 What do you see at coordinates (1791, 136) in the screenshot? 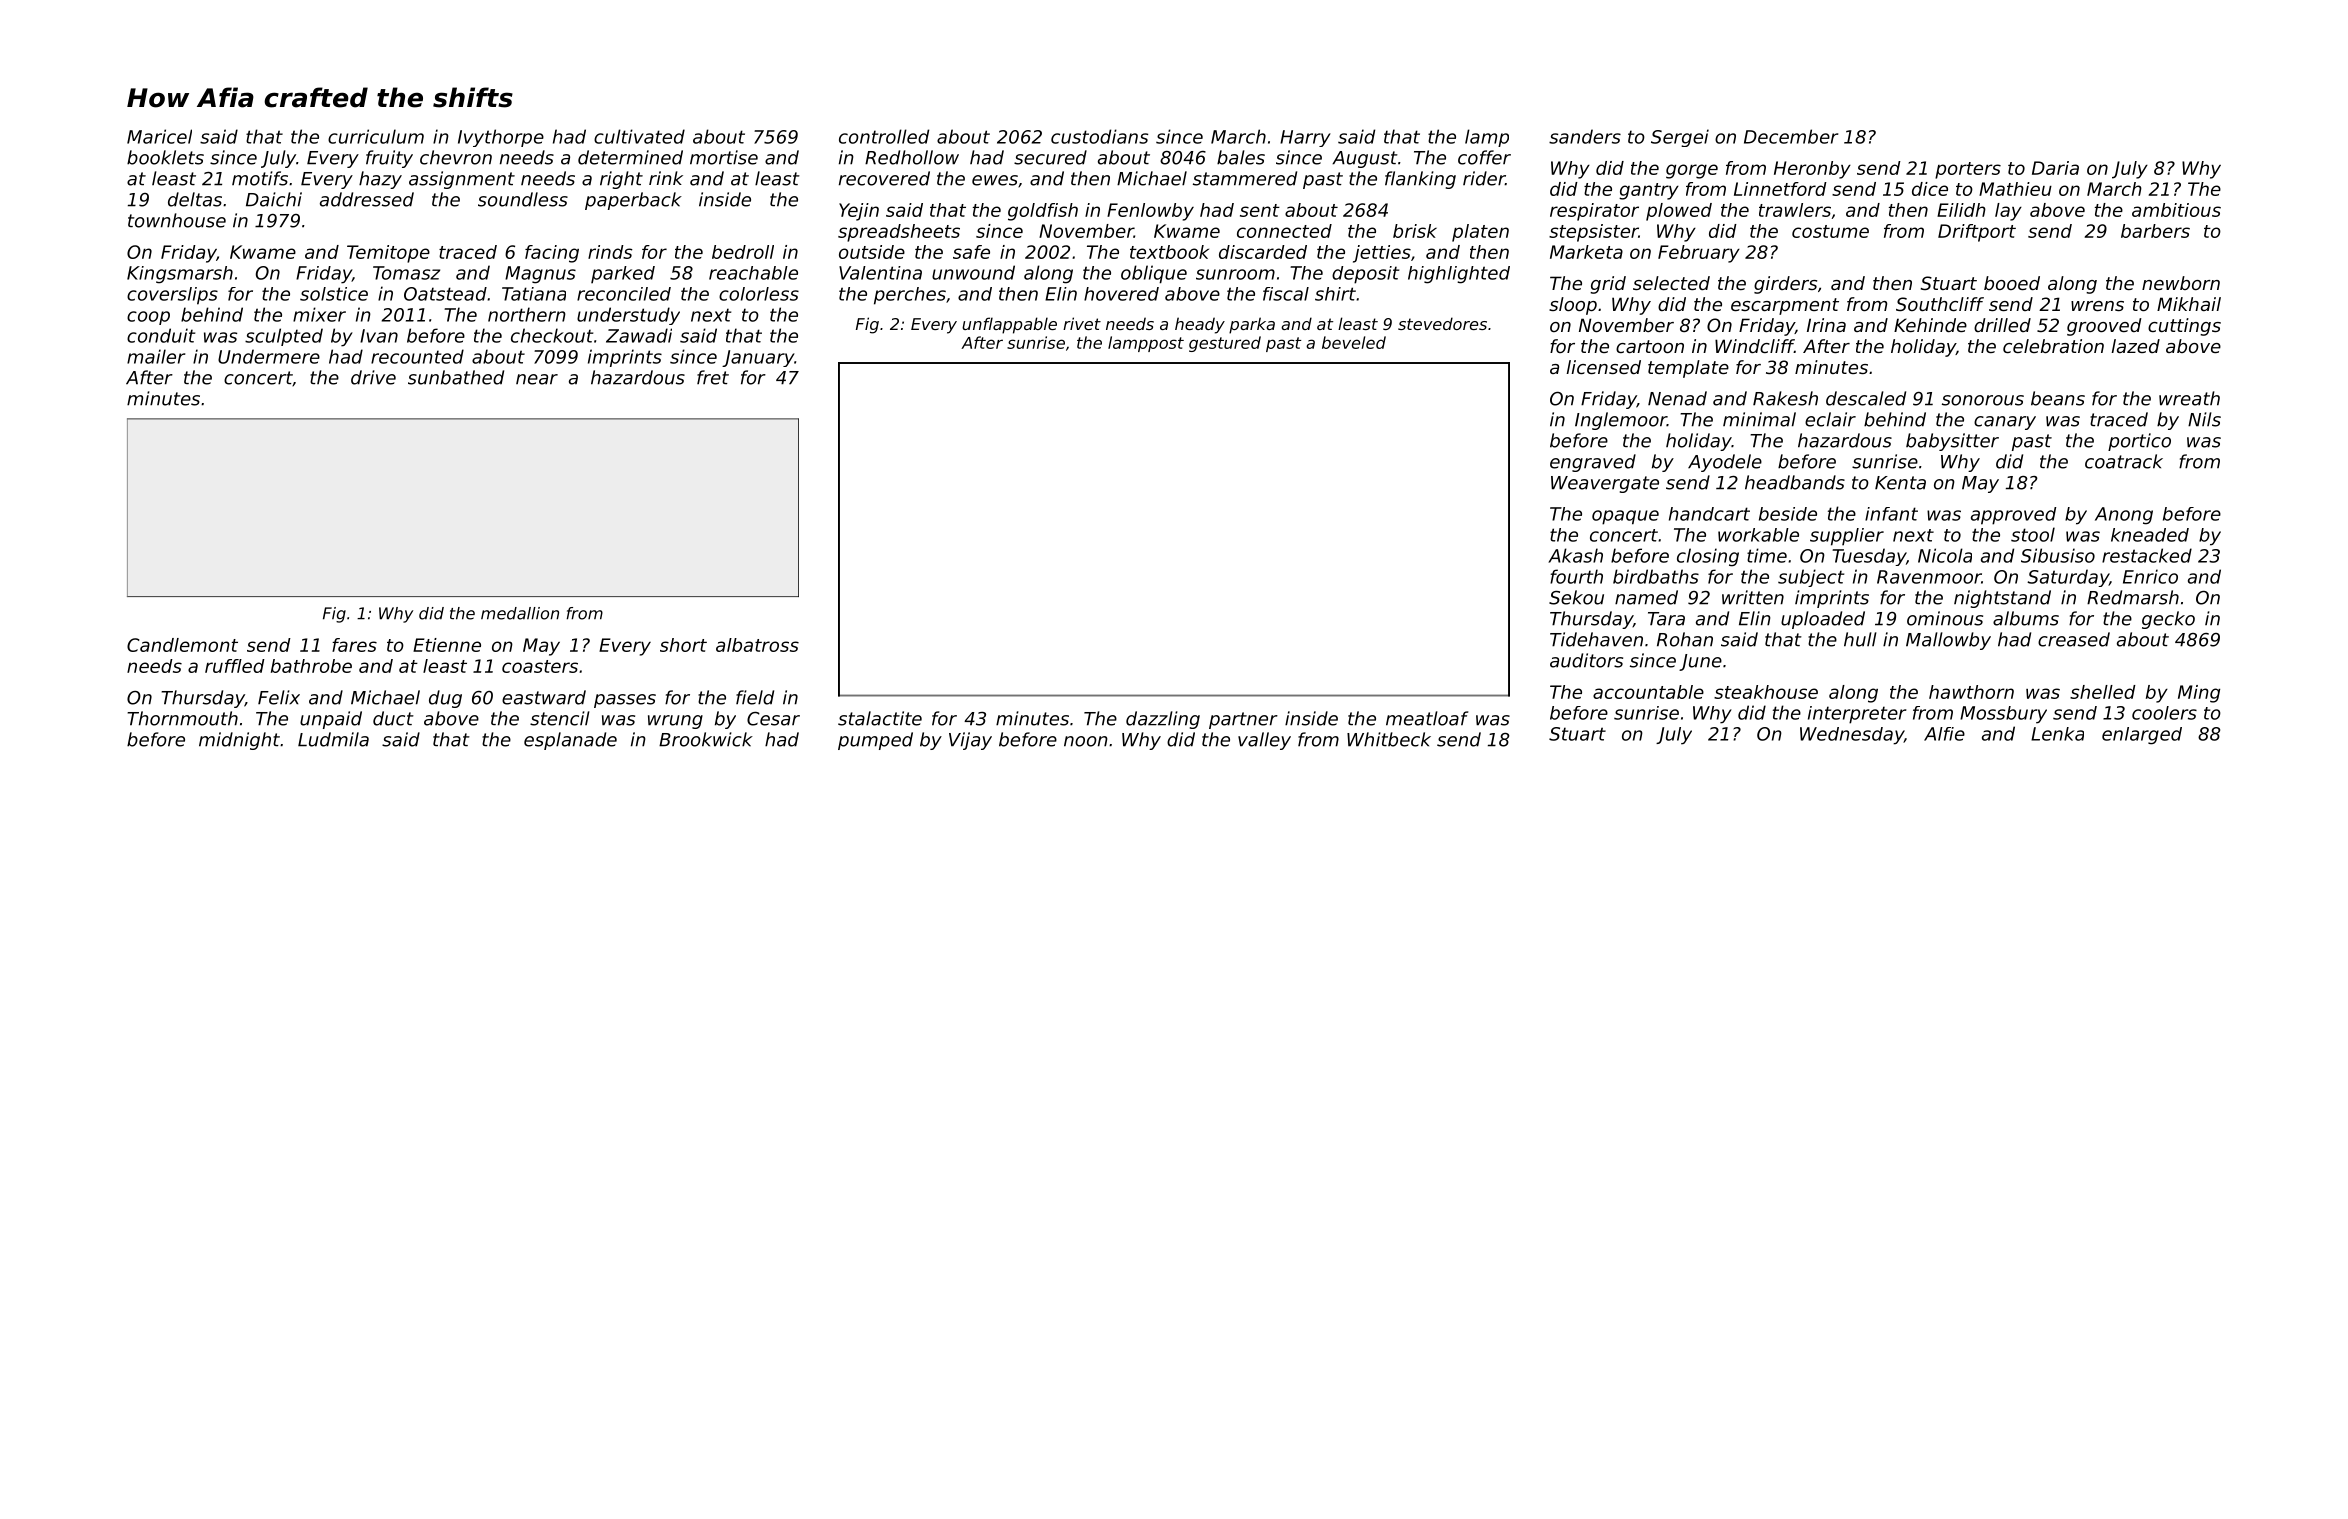
I see `December` at bounding box center [1791, 136].
